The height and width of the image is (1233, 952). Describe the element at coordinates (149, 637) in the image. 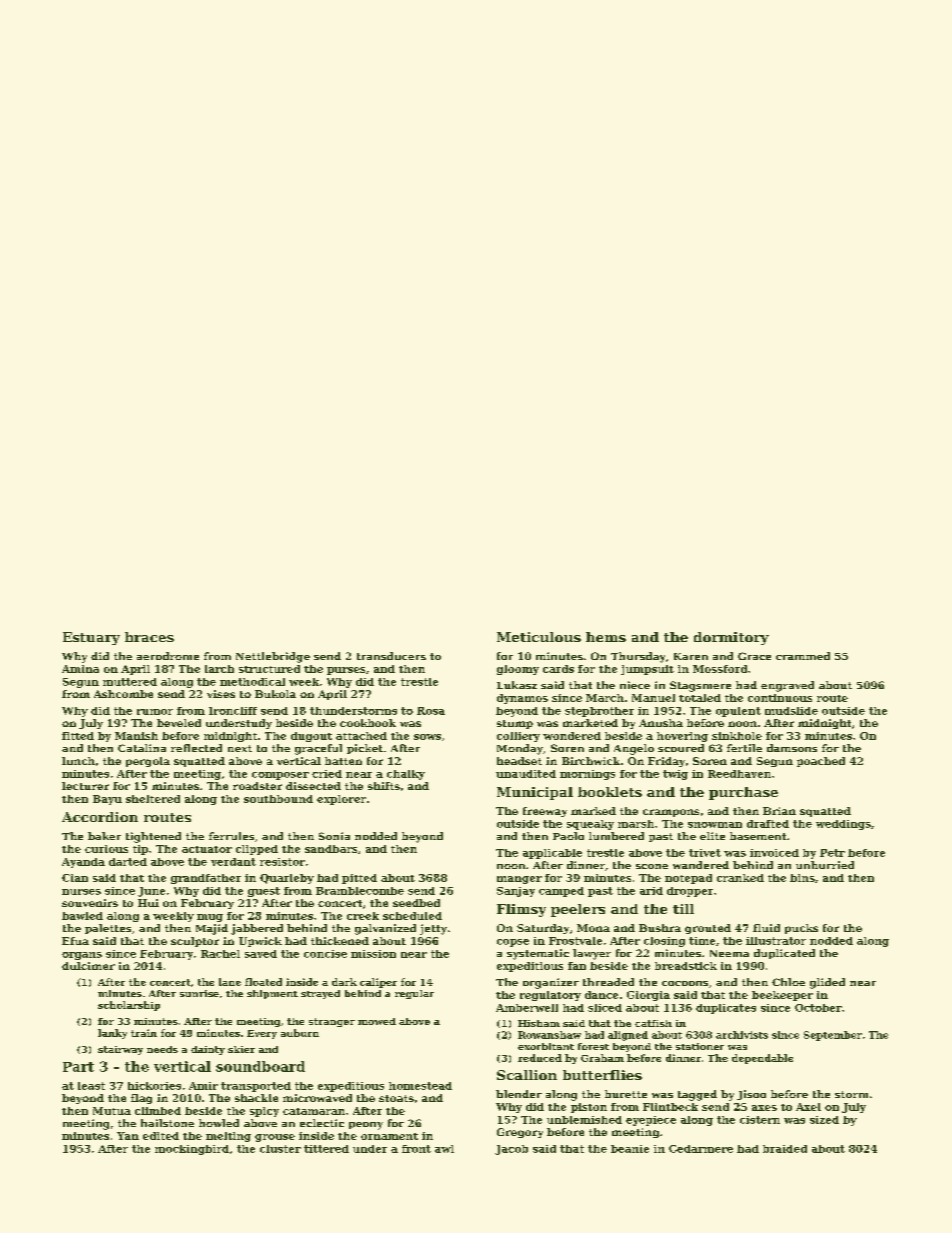

I see `braces` at that location.
